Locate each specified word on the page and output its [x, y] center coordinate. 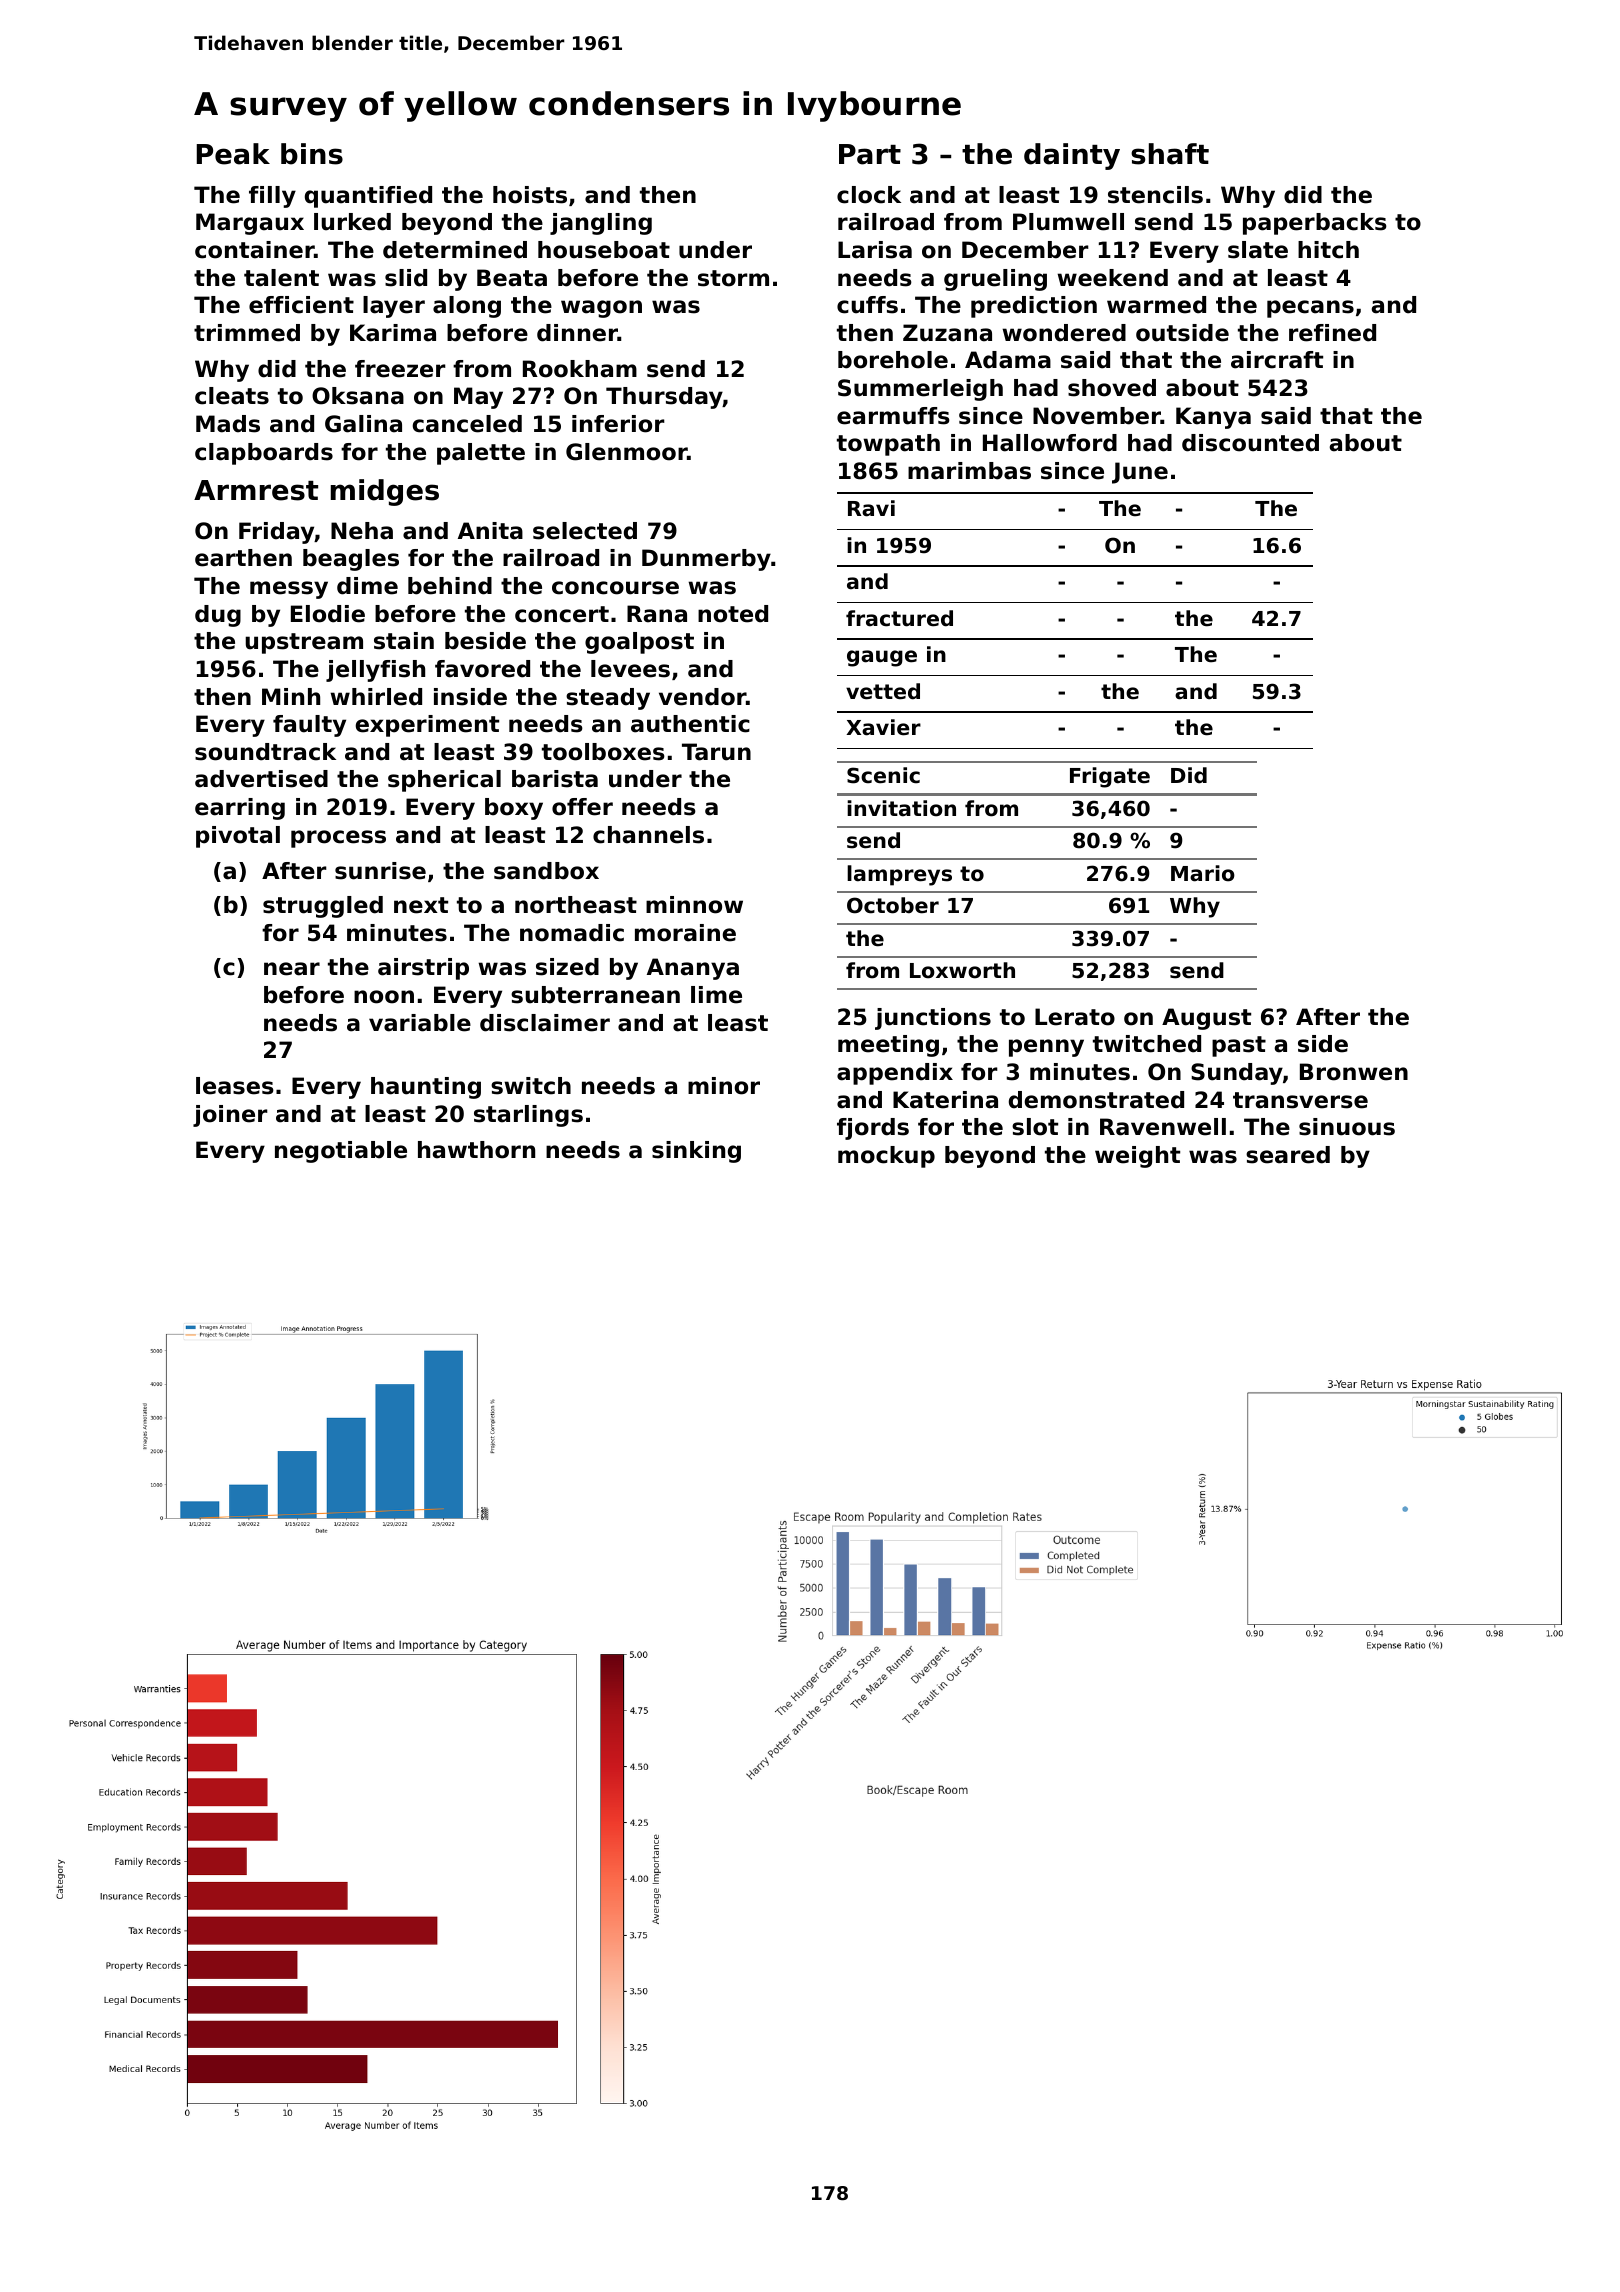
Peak [233, 154]
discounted [1250, 443]
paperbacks [1315, 224]
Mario [1203, 873]
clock [869, 195]
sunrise [380, 871]
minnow [694, 905]
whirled [376, 697]
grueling [995, 280]
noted [733, 614]
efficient [301, 305]
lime [716, 995]
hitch [1328, 250]
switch [531, 1086]
